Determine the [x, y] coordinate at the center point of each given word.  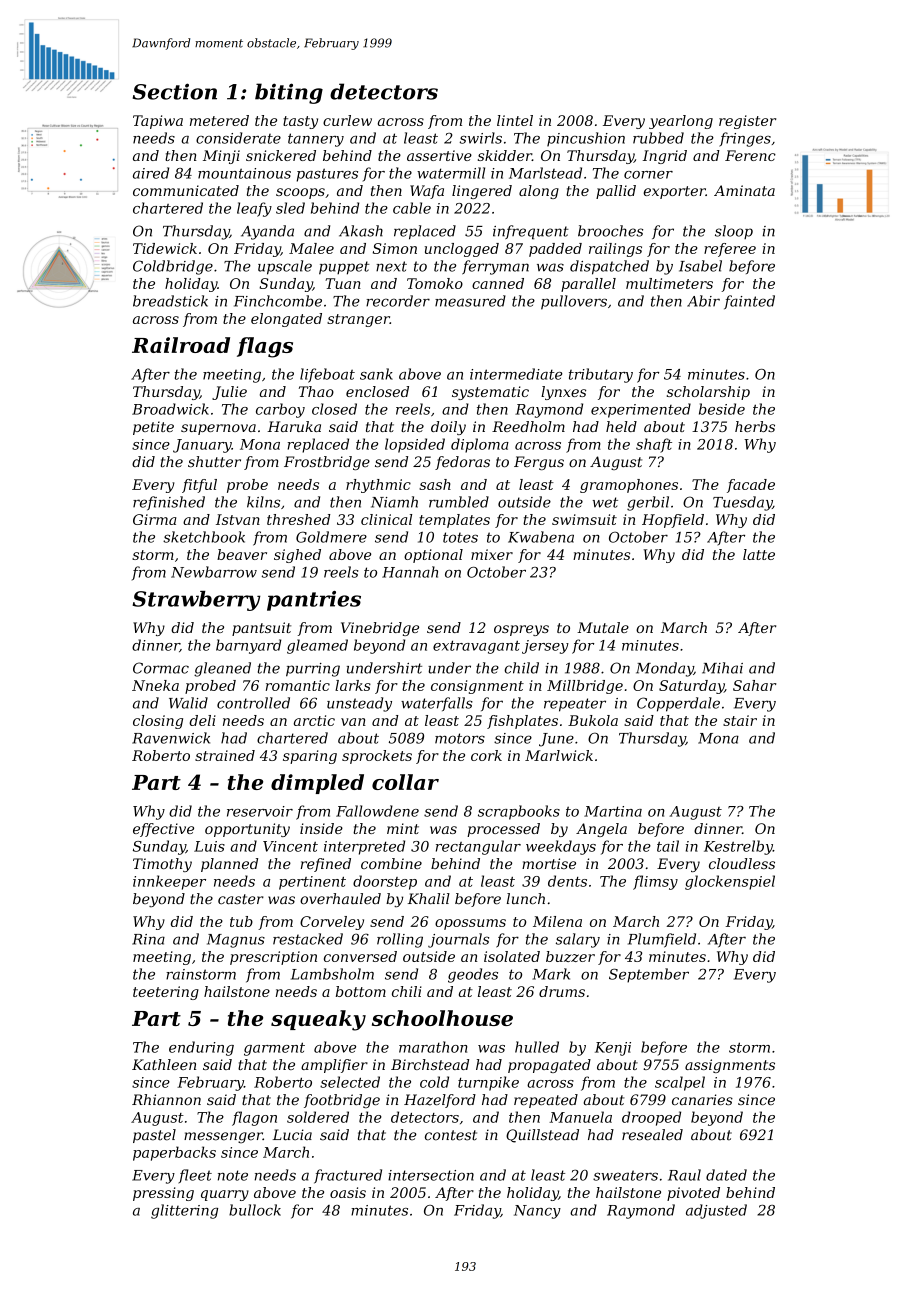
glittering [184, 1211]
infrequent [531, 232]
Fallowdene [377, 811]
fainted [749, 302]
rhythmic [378, 486]
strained [225, 755]
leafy [254, 209]
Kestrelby [738, 847]
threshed [298, 519]
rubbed [658, 138]
